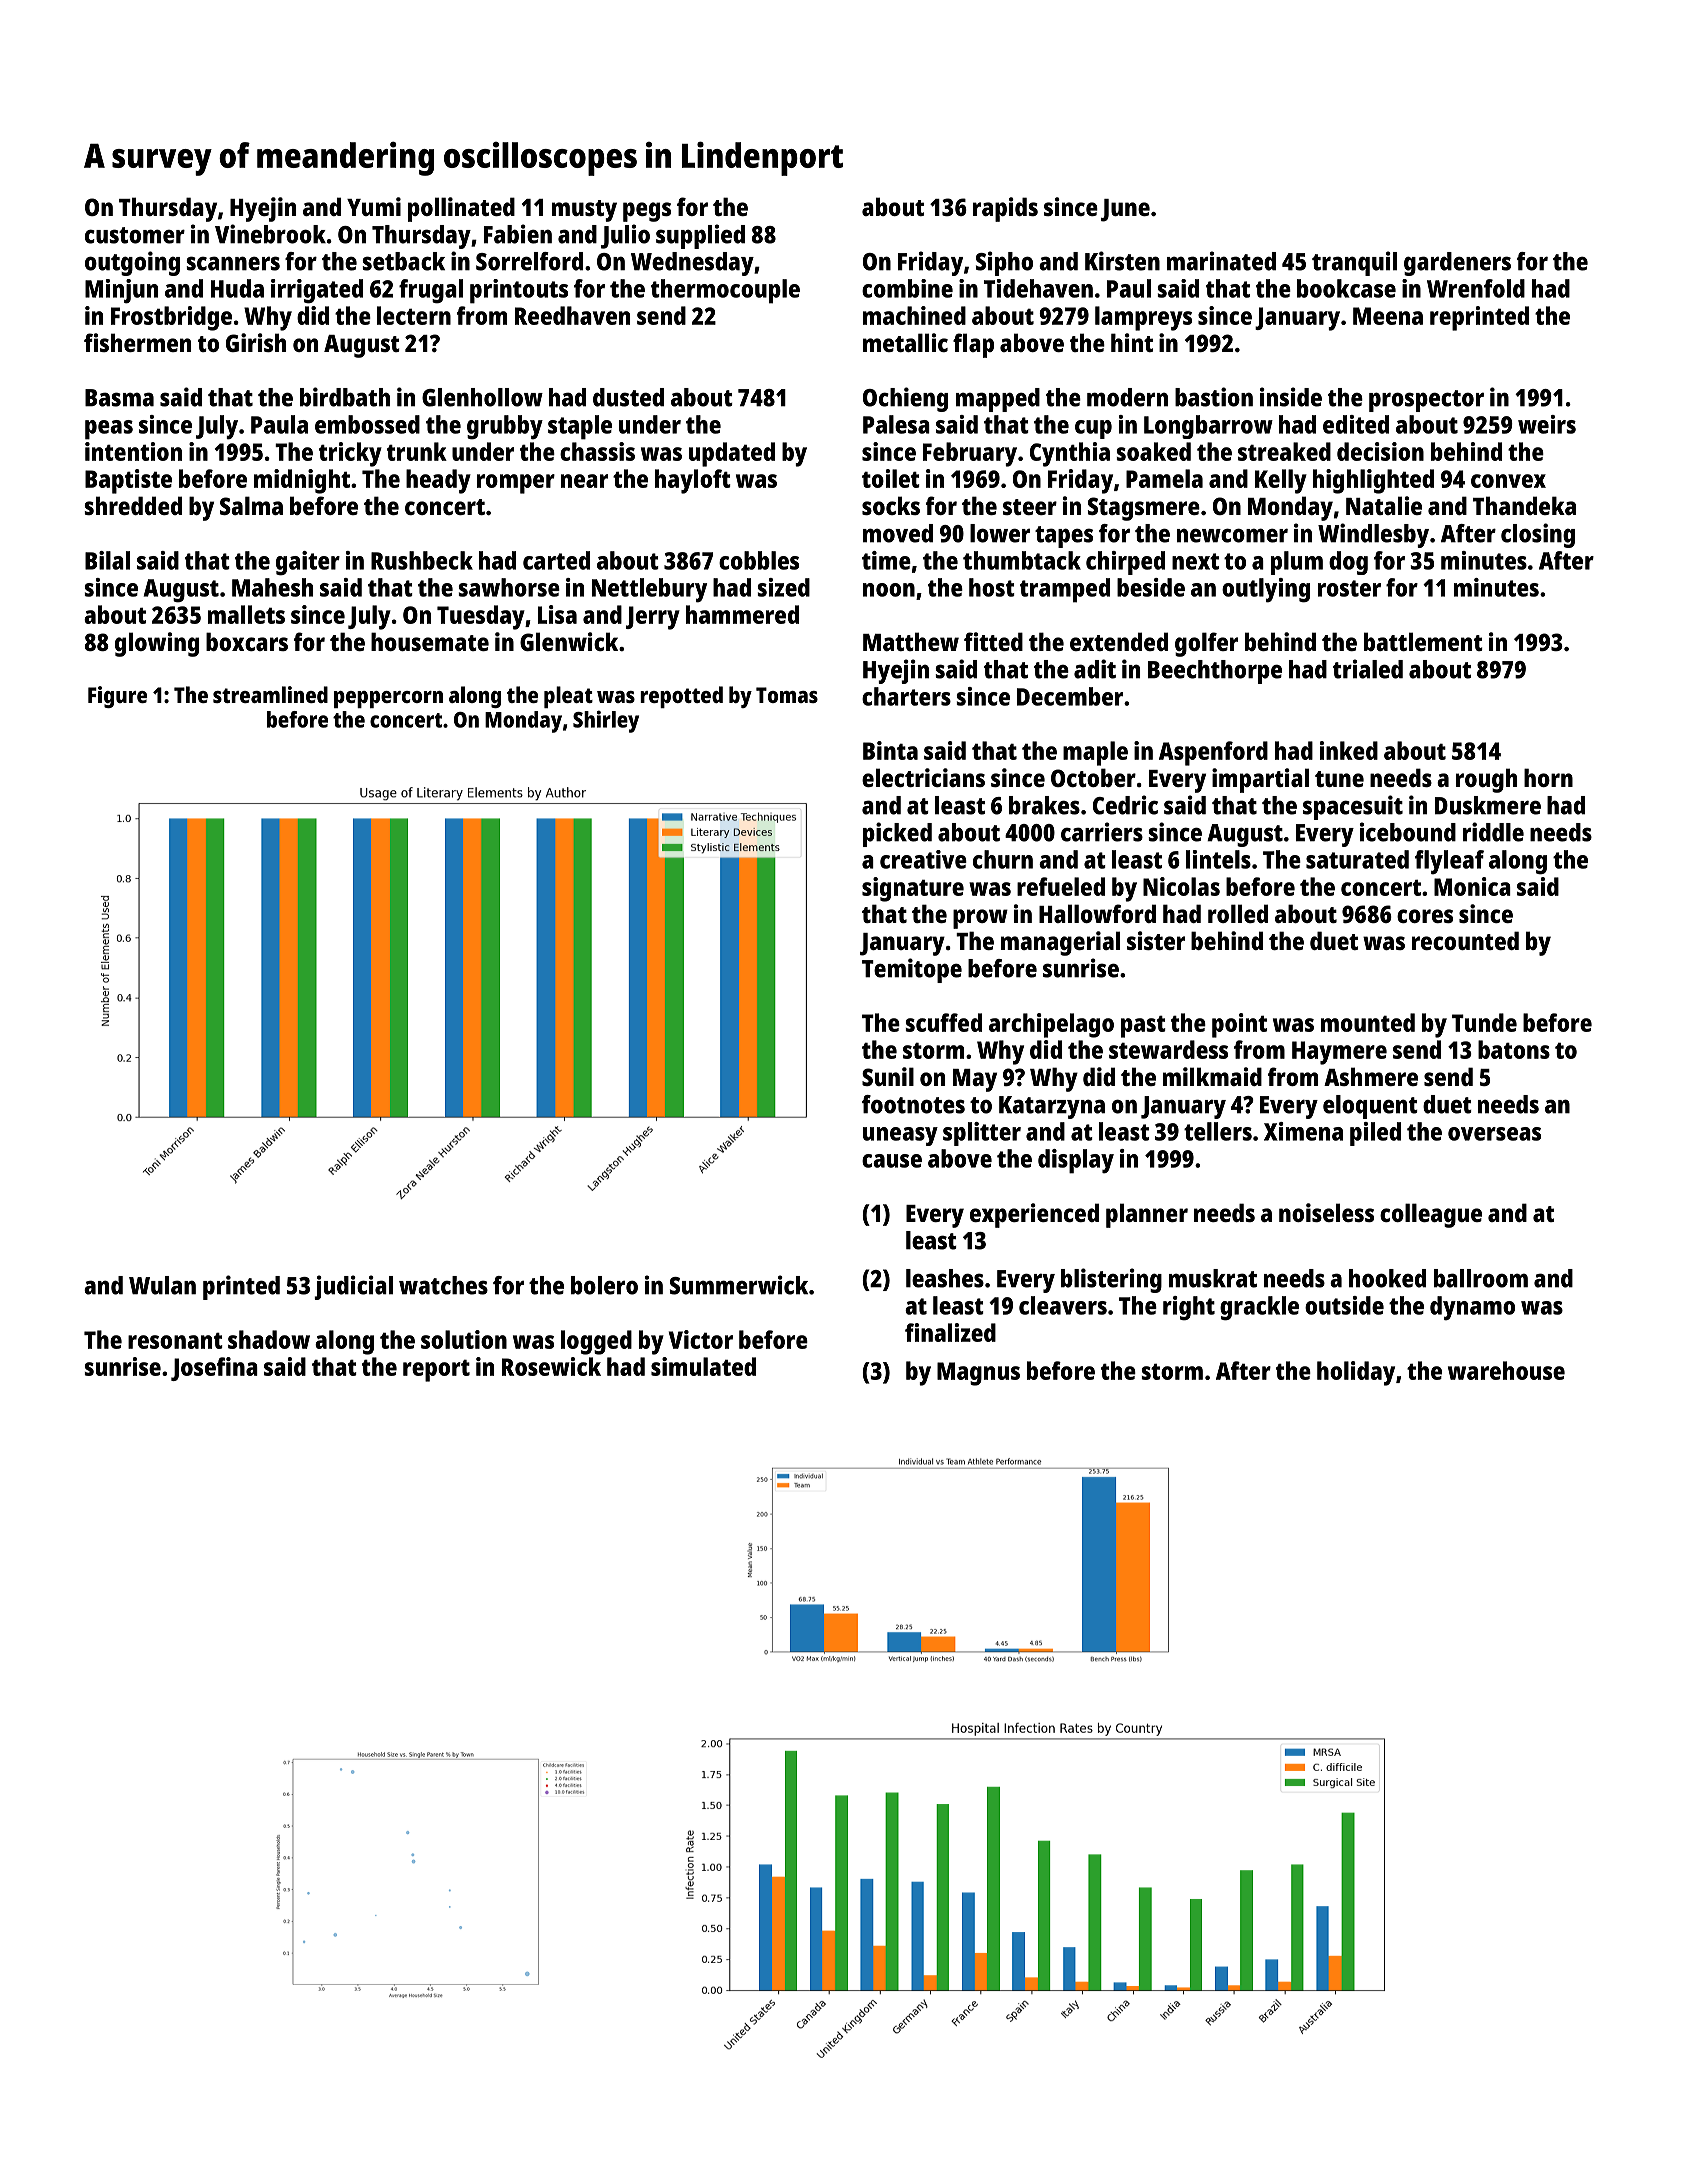 The image size is (1683, 2178). Describe the element at coordinates (1423, 641) in the screenshot. I see `battlement` at that location.
